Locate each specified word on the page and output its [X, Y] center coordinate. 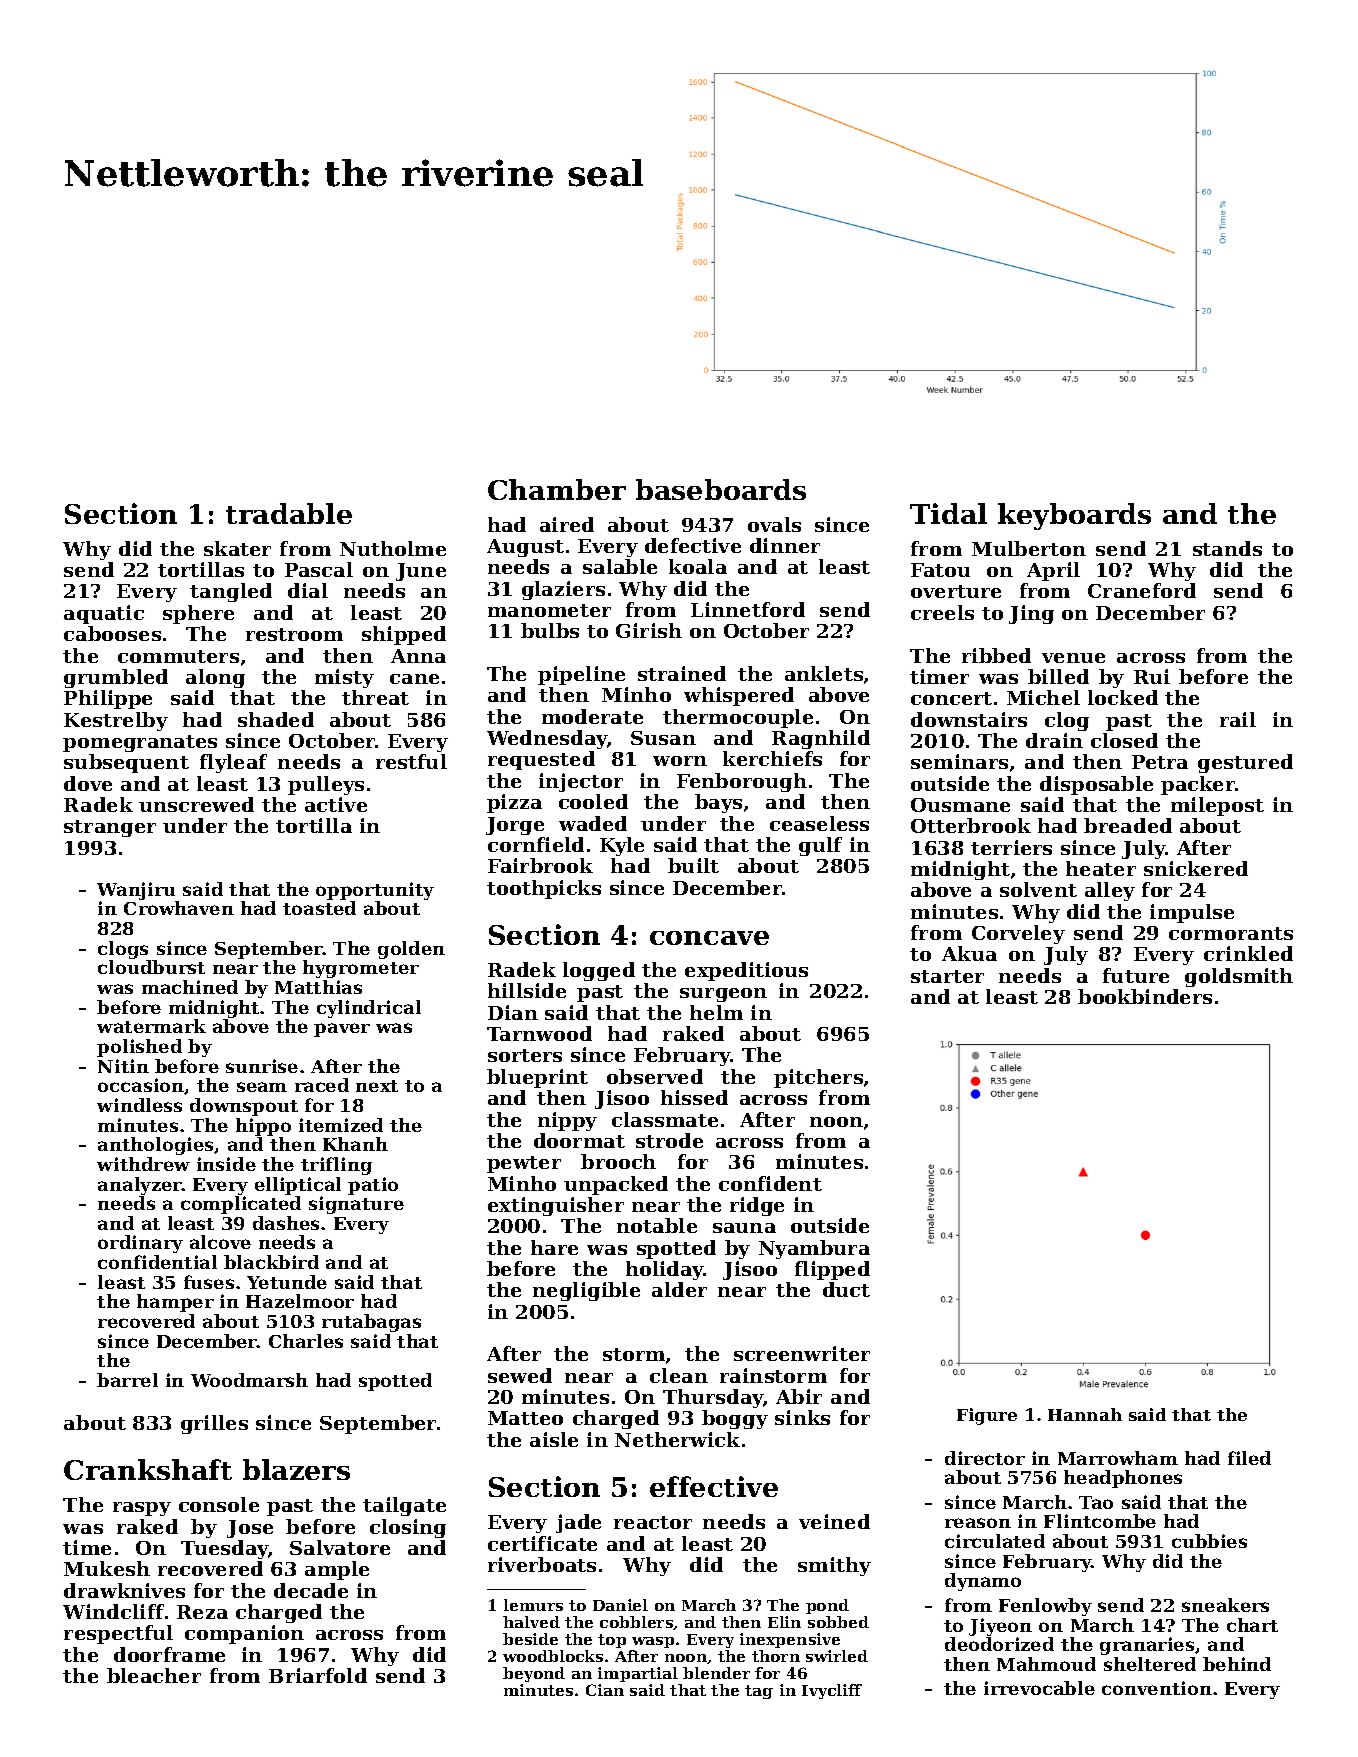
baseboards [721, 489]
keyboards [1074, 516]
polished [139, 1048]
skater [237, 548]
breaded [1128, 825]
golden [411, 950]
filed [1249, 1458]
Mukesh [107, 1568]
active [336, 804]
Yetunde [287, 1282]
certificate [542, 1543]
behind [1237, 1664]
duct [846, 1289]
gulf [820, 846]
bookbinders [1145, 996]
